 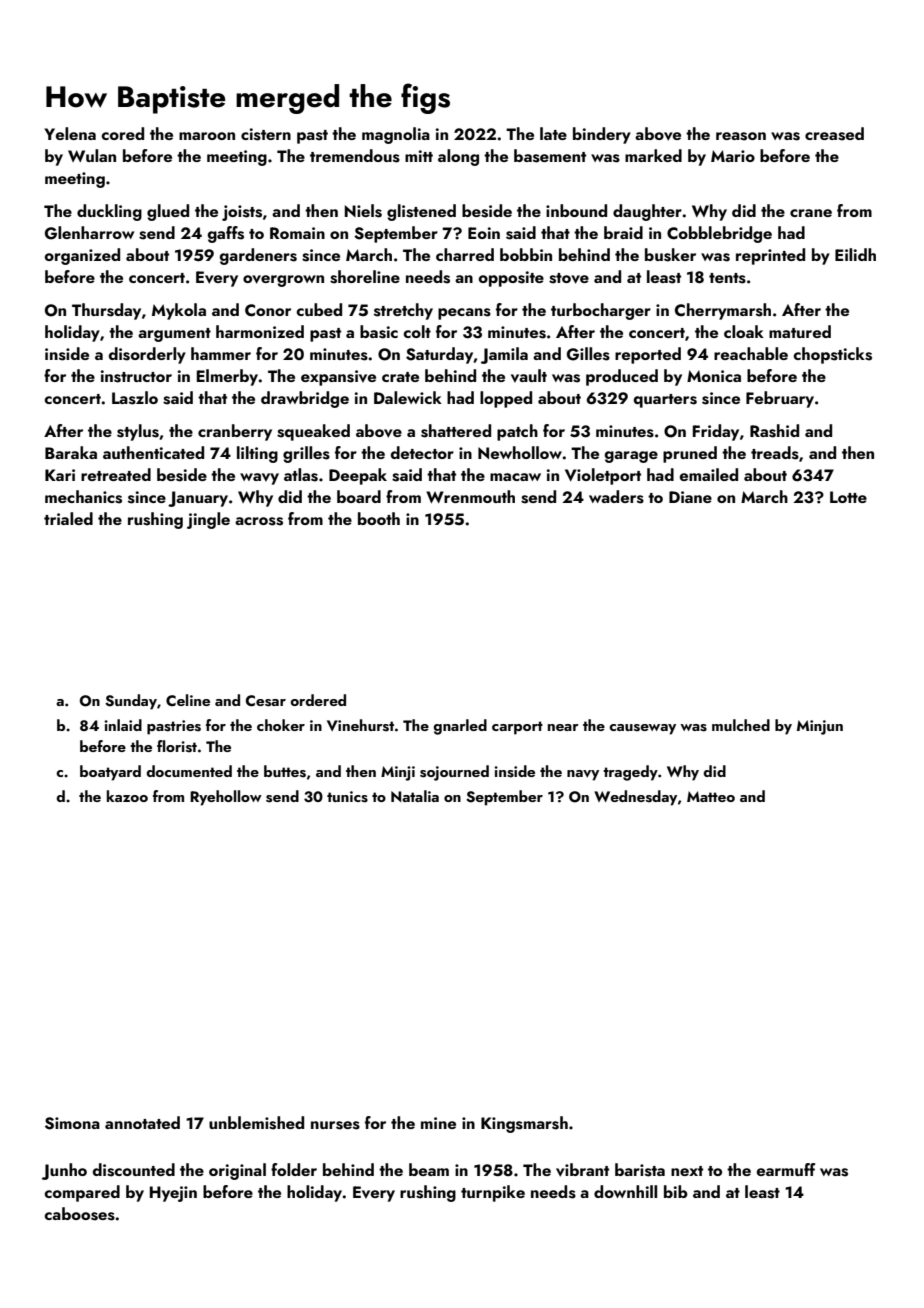 What do you see at coordinates (625, 1191) in the screenshot?
I see `downhill` at bounding box center [625, 1191].
